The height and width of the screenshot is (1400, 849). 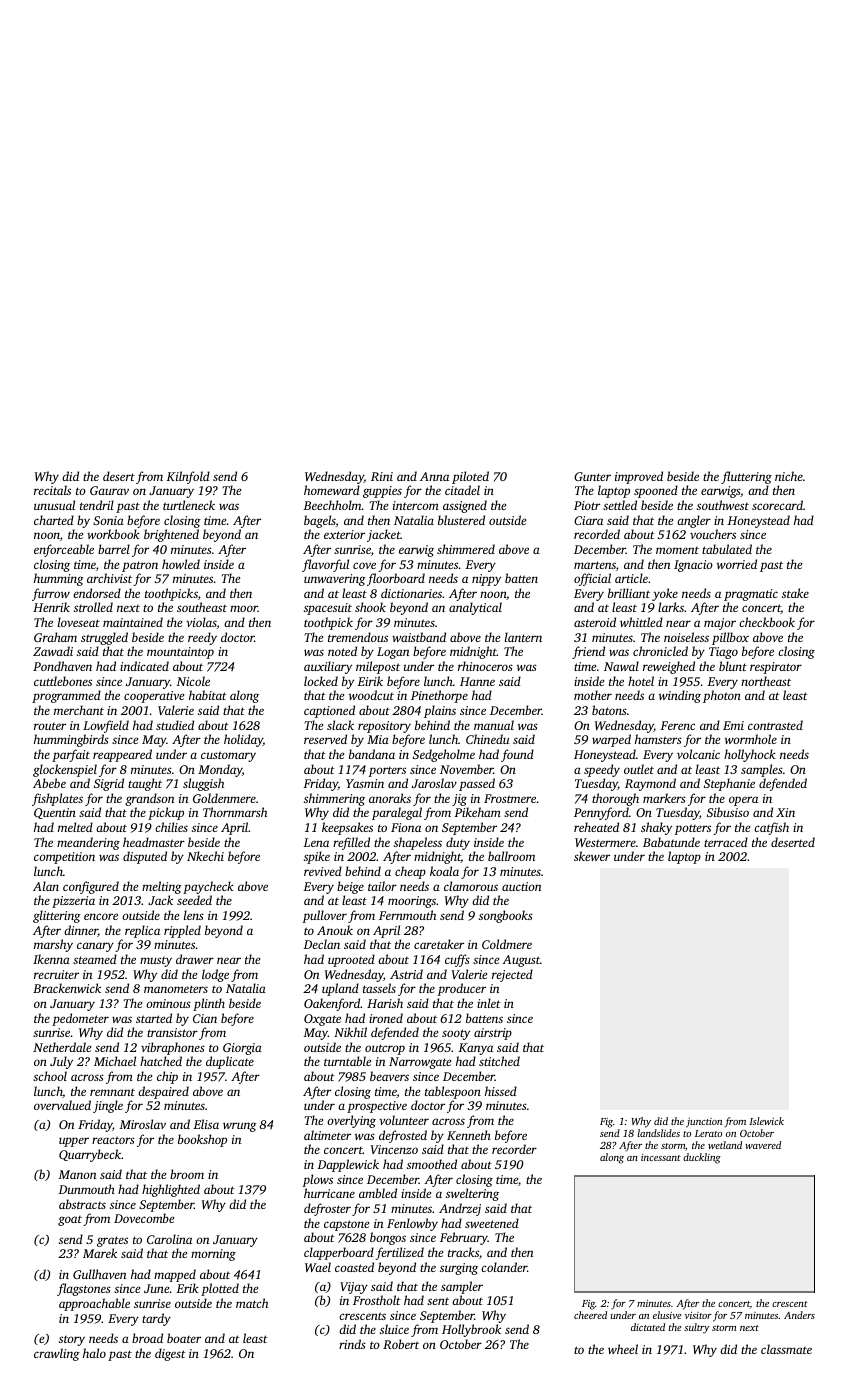 What do you see at coordinates (623, 1349) in the screenshot?
I see `wheel` at bounding box center [623, 1349].
